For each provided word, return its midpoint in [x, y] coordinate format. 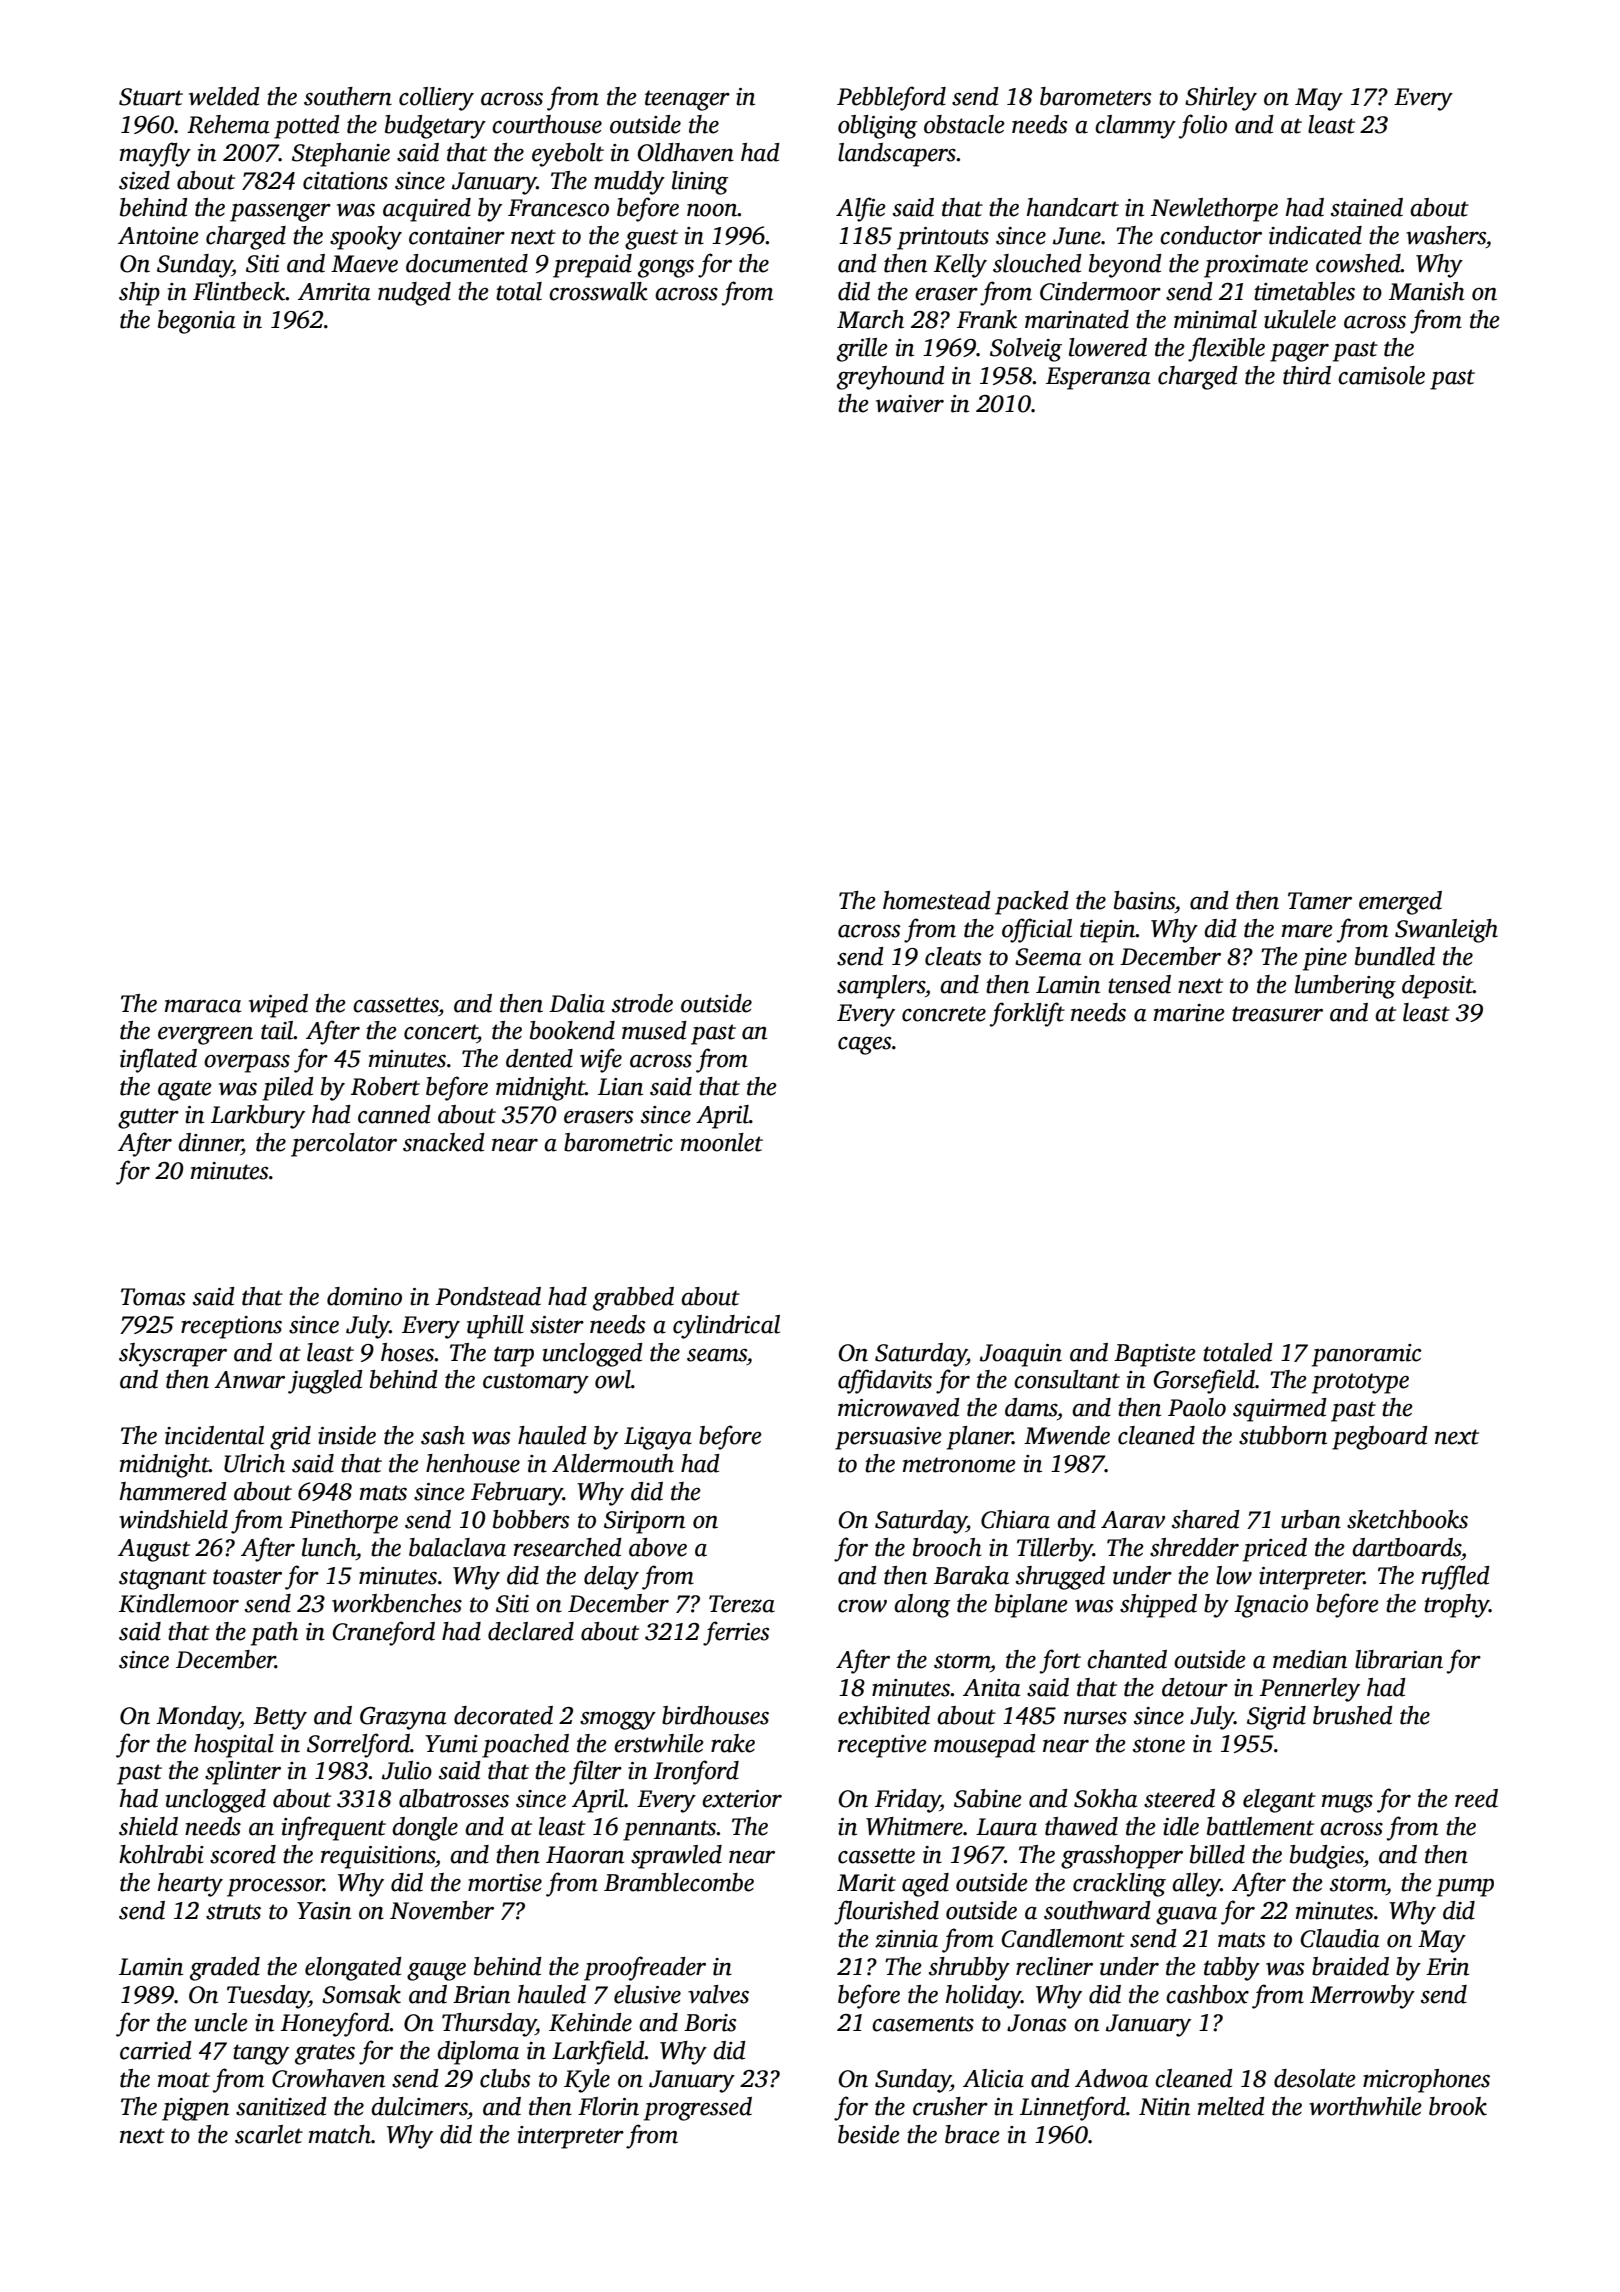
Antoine [158, 236]
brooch [947, 1547]
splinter [243, 1773]
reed [1476, 1798]
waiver [910, 404]
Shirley [1221, 99]
